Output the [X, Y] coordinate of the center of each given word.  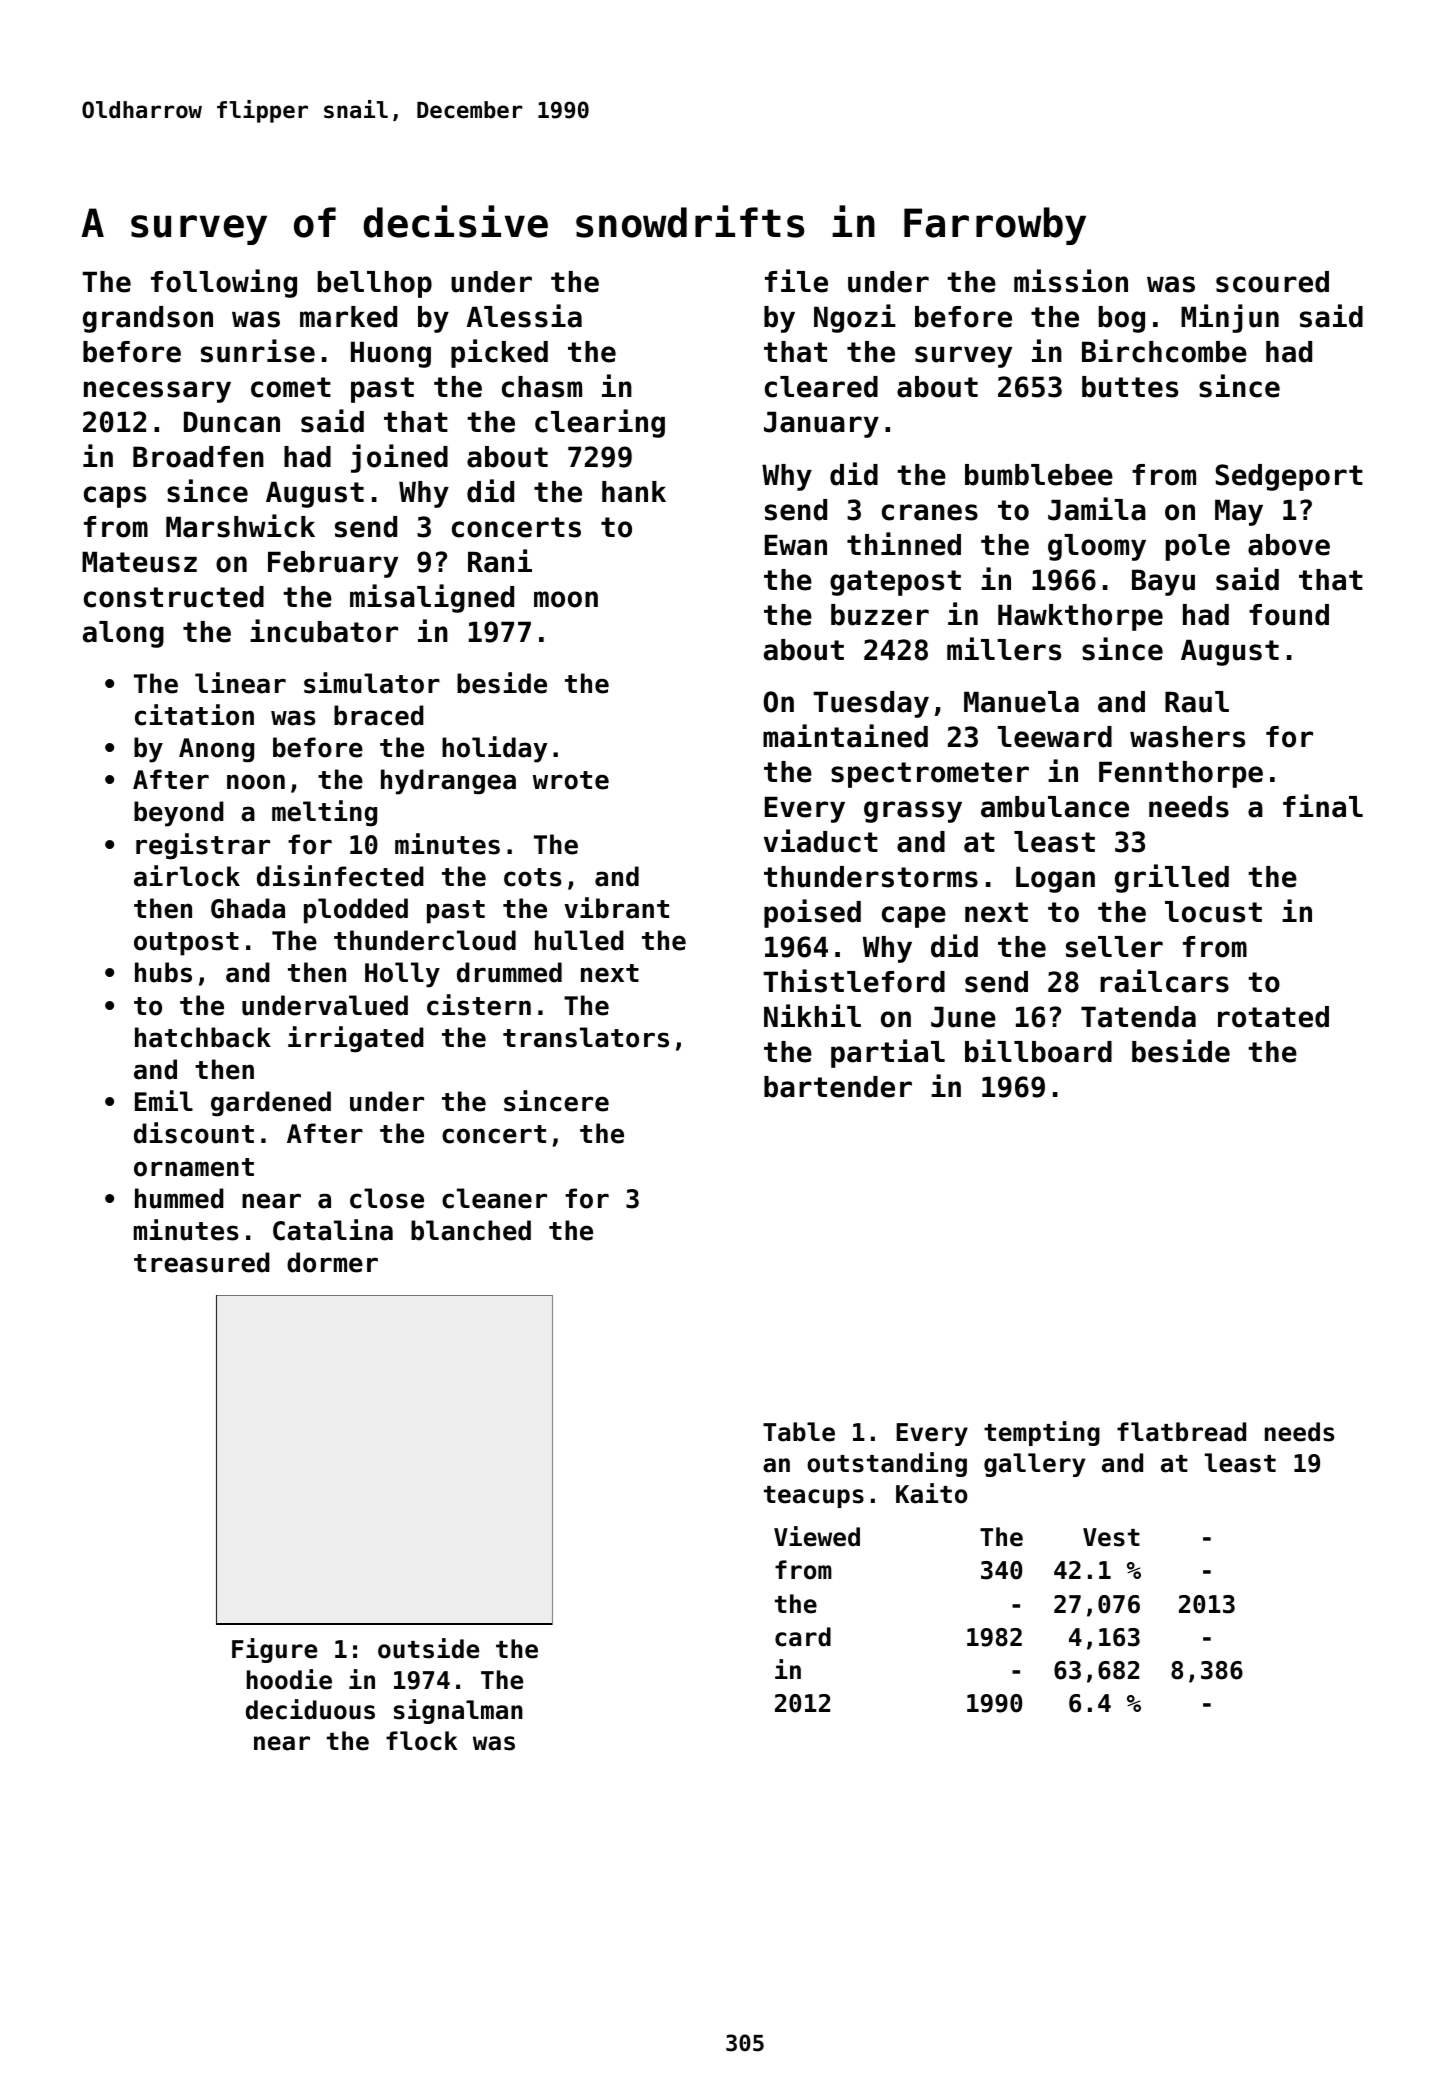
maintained [845, 736]
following [224, 283]
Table [799, 1432]
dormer [332, 1262]
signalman [458, 1711]
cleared [821, 387]
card [803, 1637]
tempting [1042, 1433]
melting [324, 813]
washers [1187, 737]
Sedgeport [1289, 477]
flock [421, 1741]
